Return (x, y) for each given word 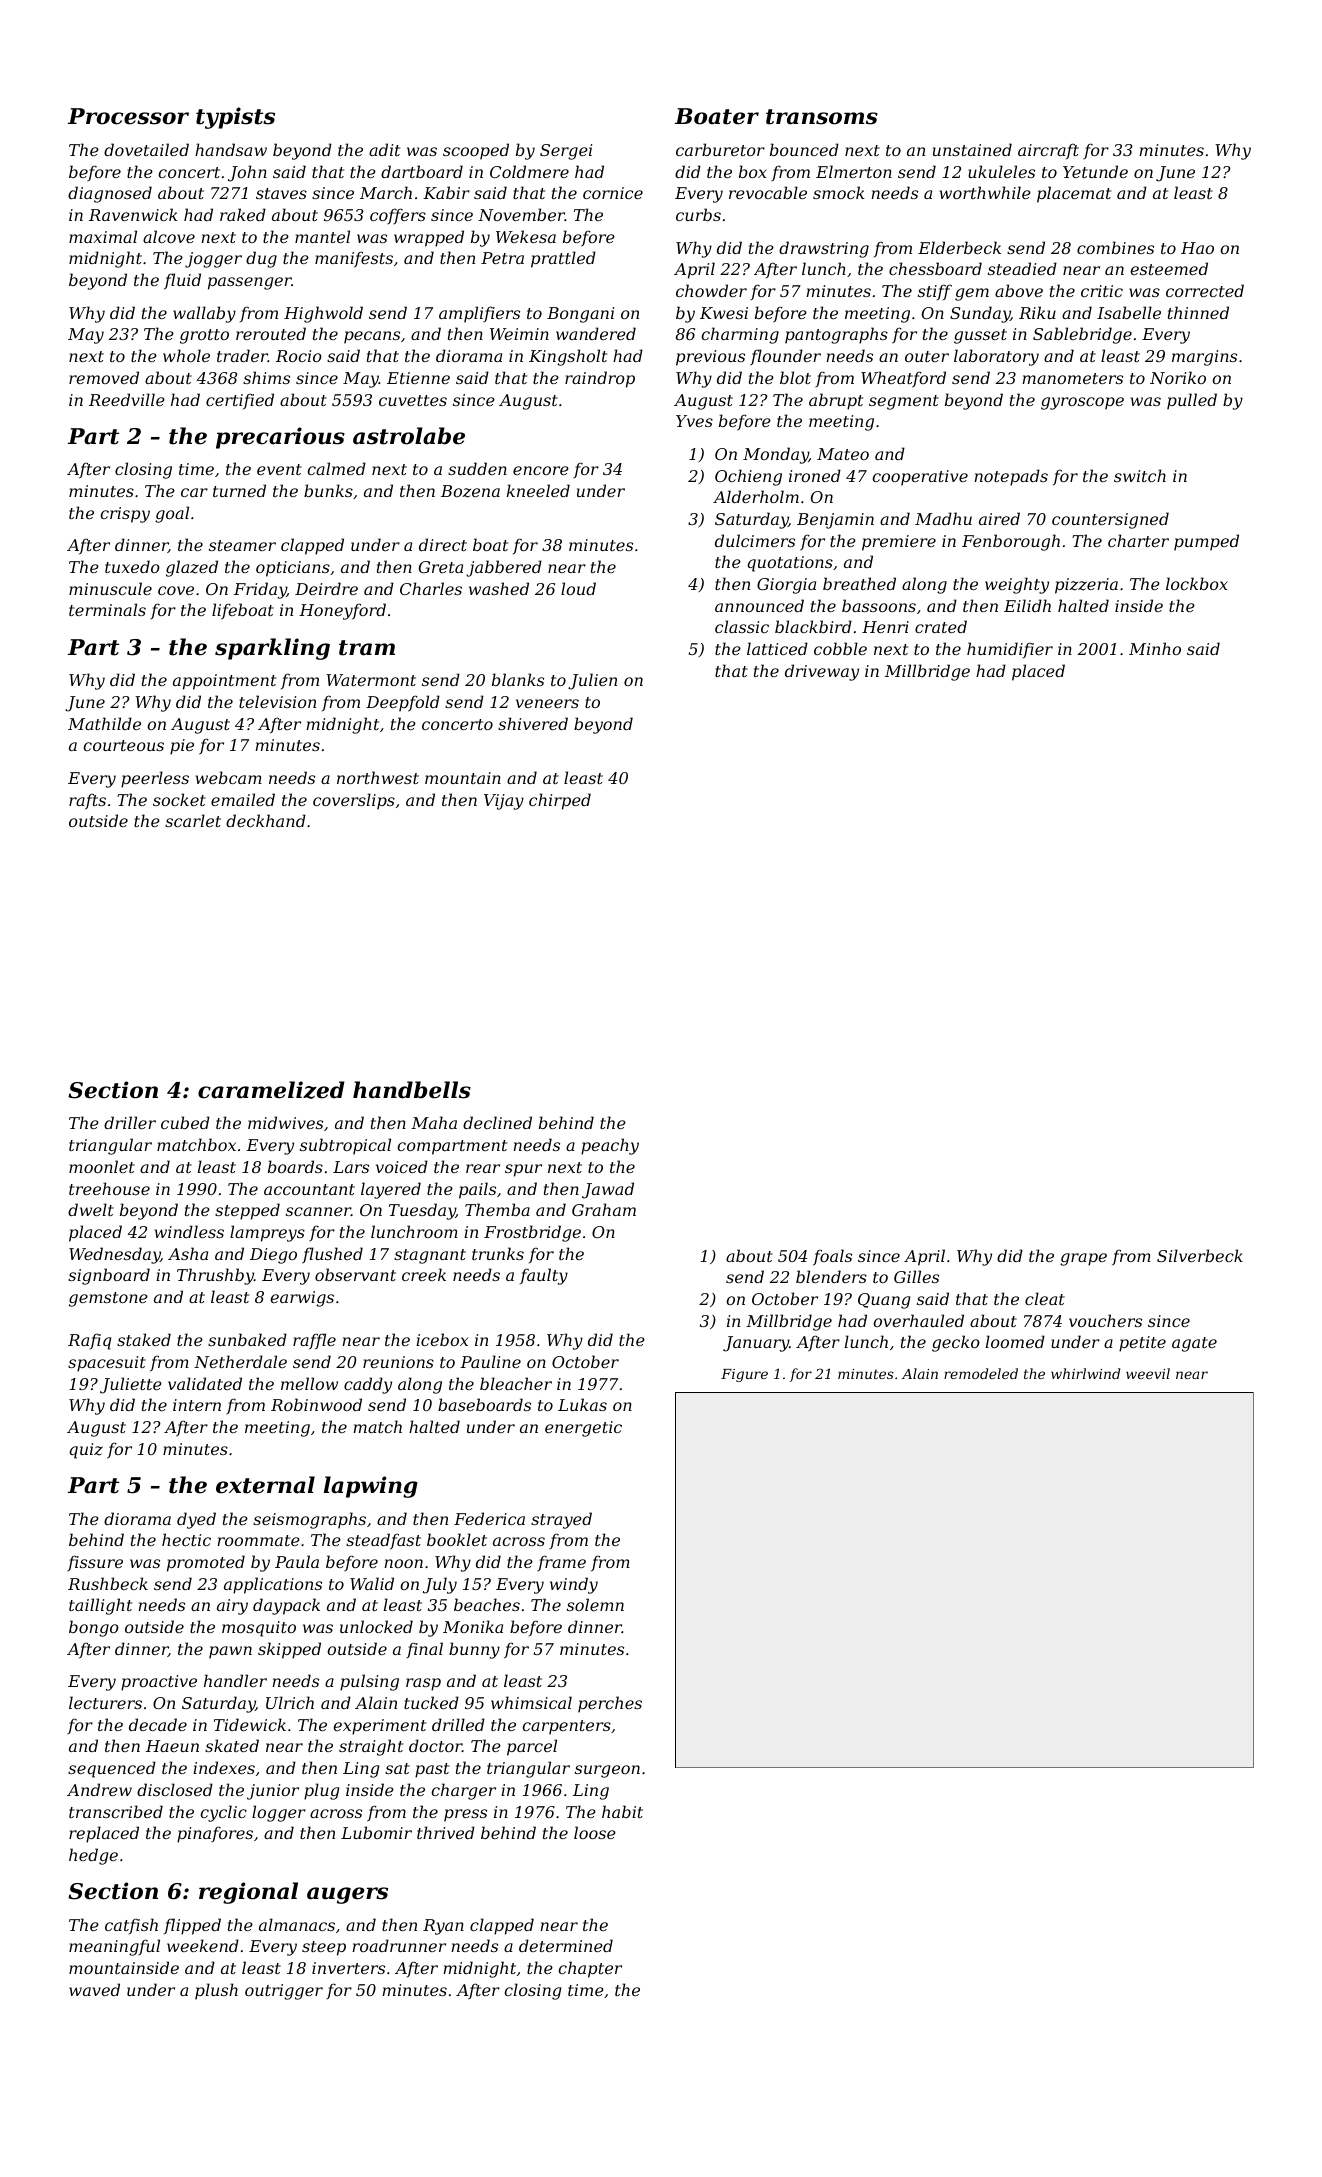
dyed (196, 1520)
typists (235, 118)
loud (578, 588)
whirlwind (1085, 1373)
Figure (744, 1375)
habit (622, 1811)
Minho (1155, 648)
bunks (328, 490)
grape (1083, 1259)
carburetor (720, 149)
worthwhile (985, 192)
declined (497, 1122)
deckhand (266, 820)
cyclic (223, 1813)
